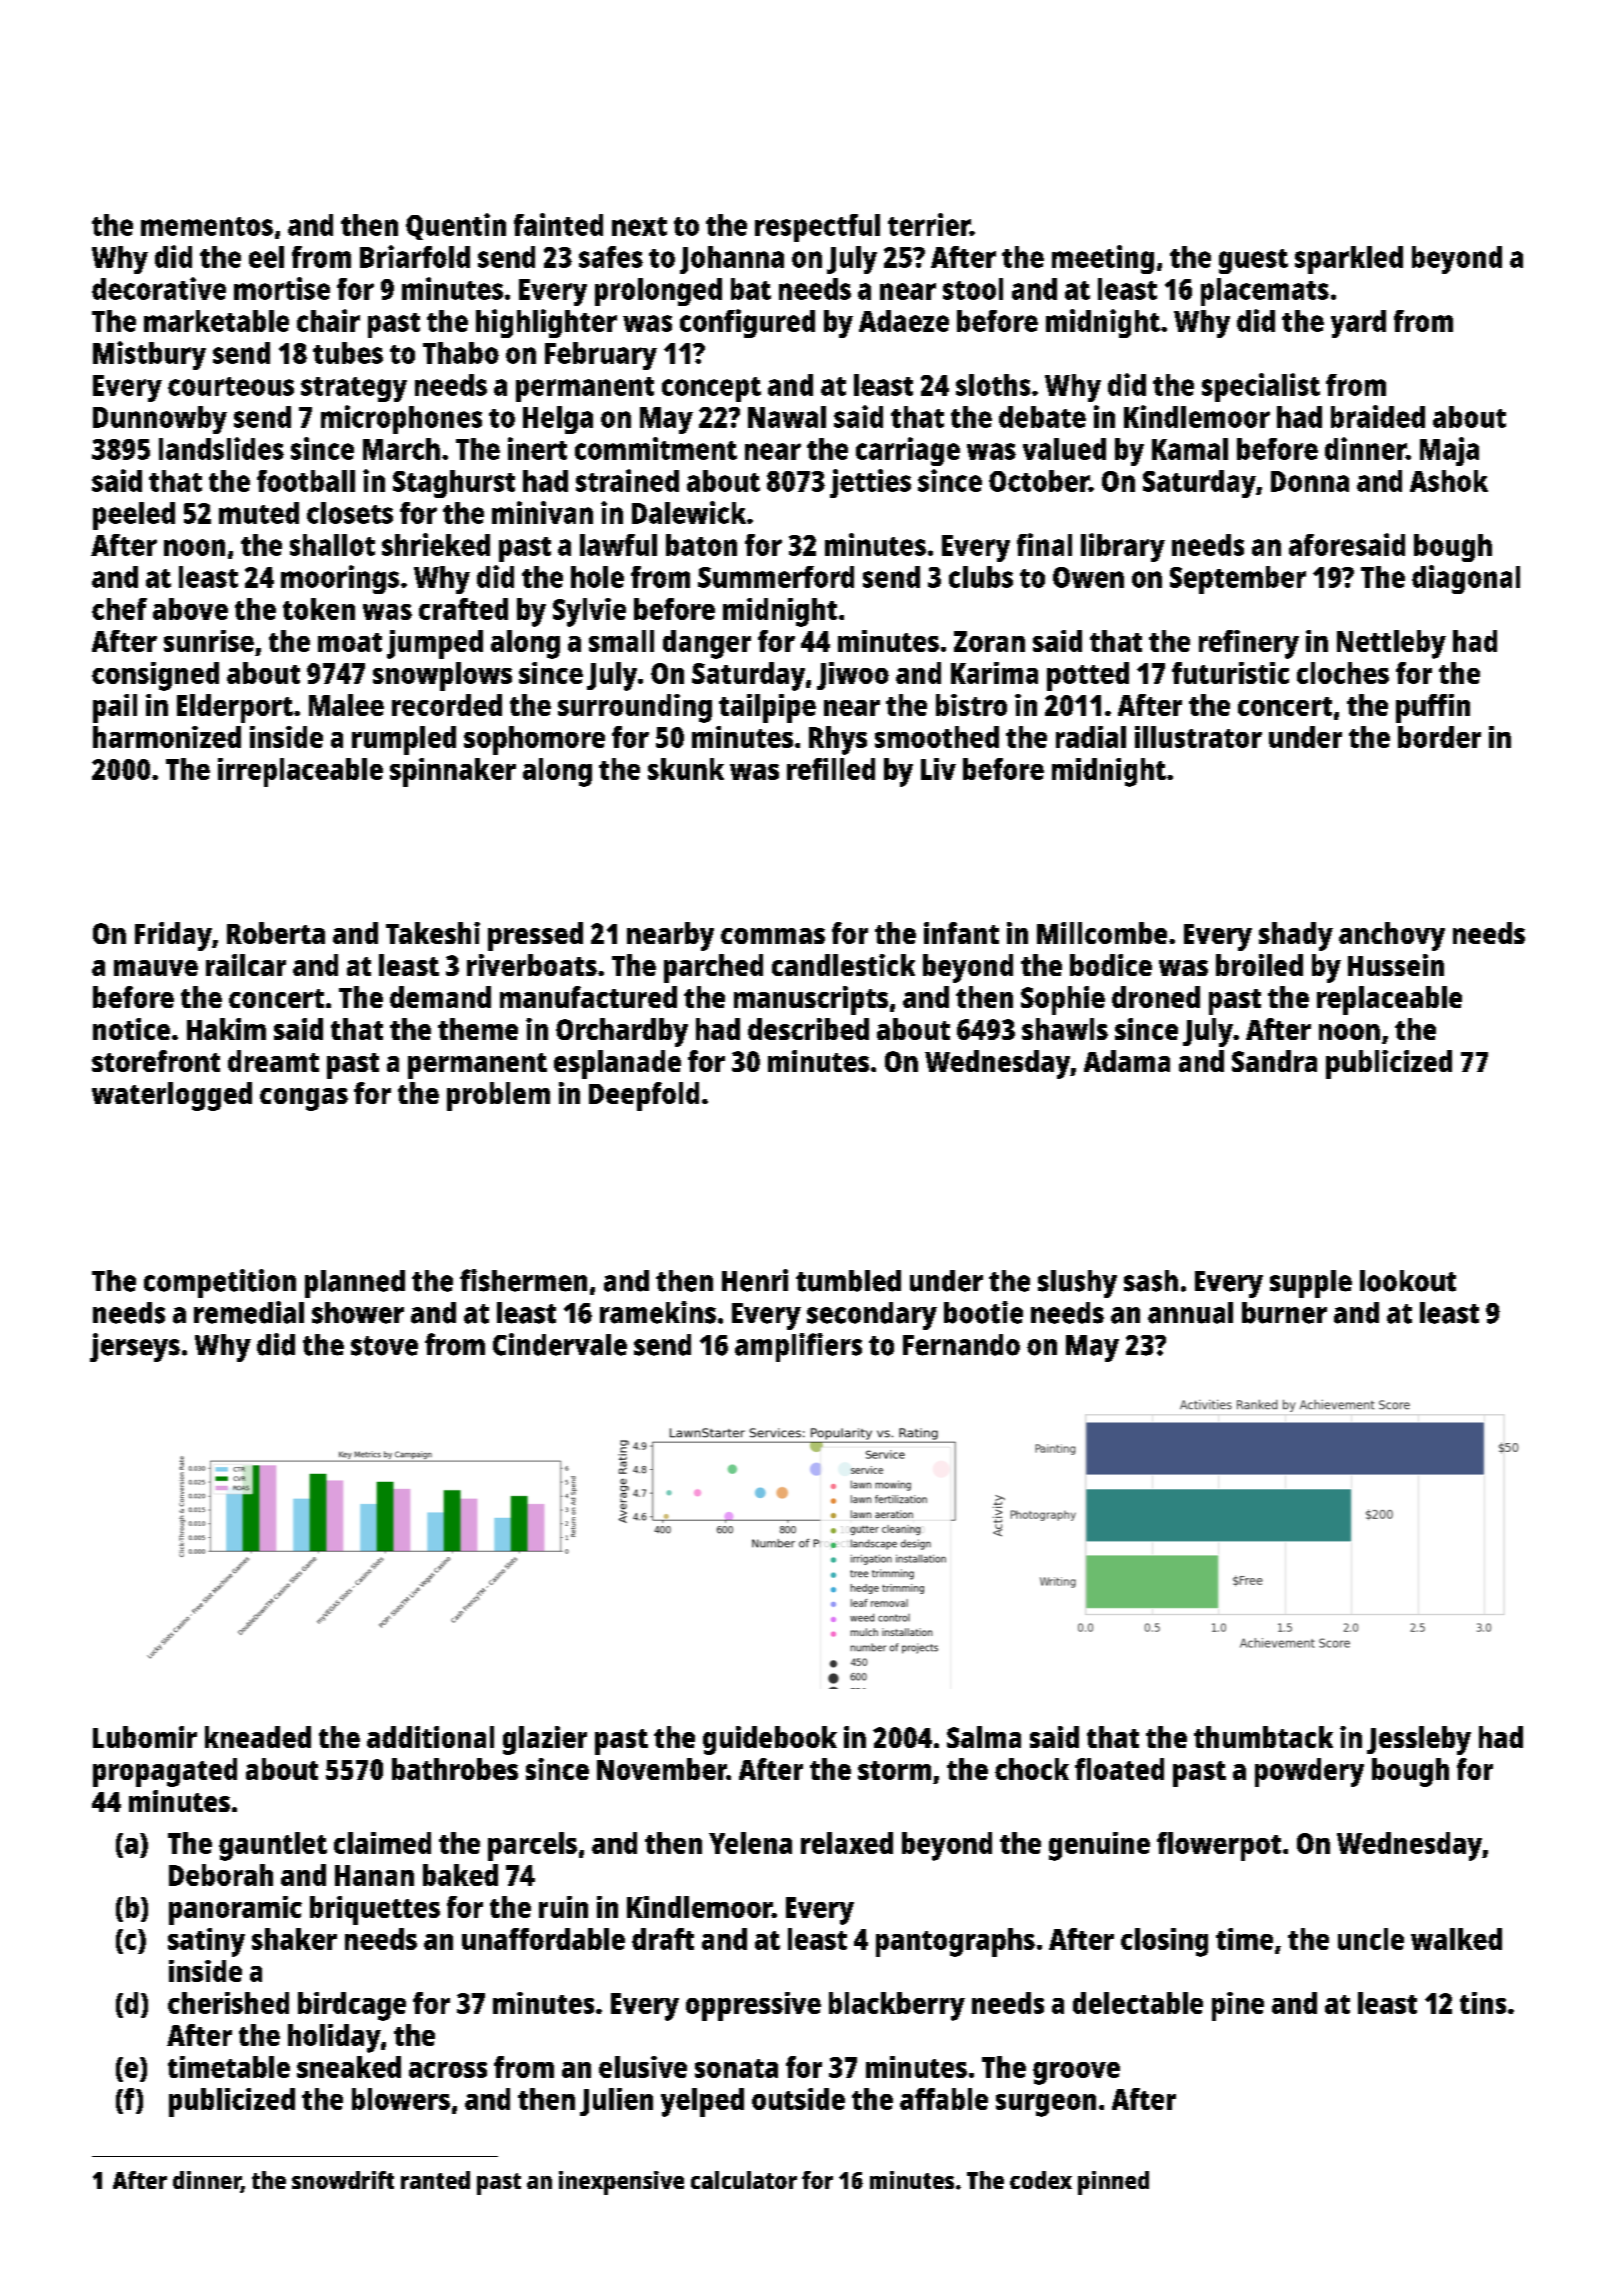  What do you see at coordinates (135, 1347) in the document?
I see `jerseys` at bounding box center [135, 1347].
